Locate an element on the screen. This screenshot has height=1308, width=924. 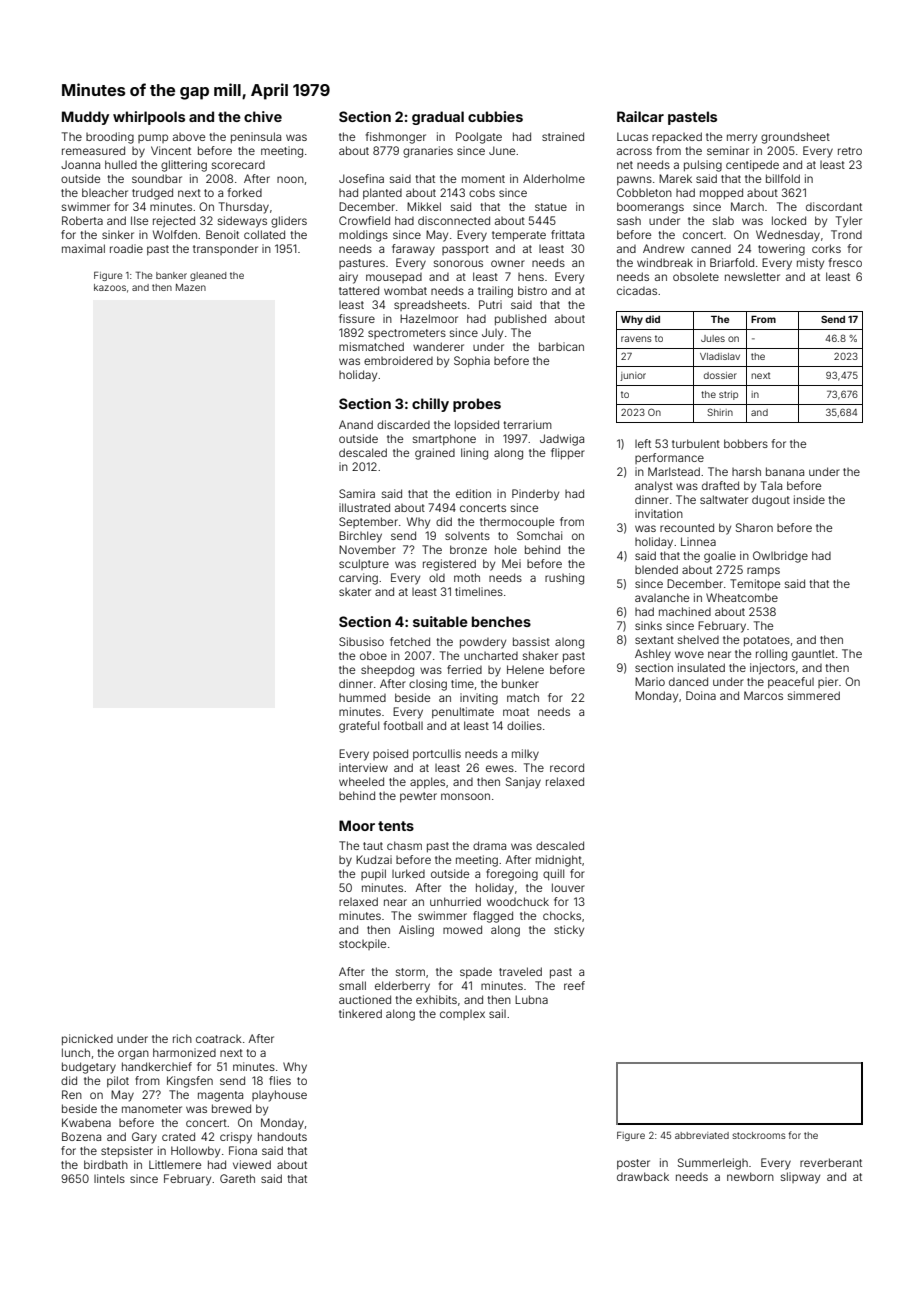
groundsheet is located at coordinates (795, 138).
